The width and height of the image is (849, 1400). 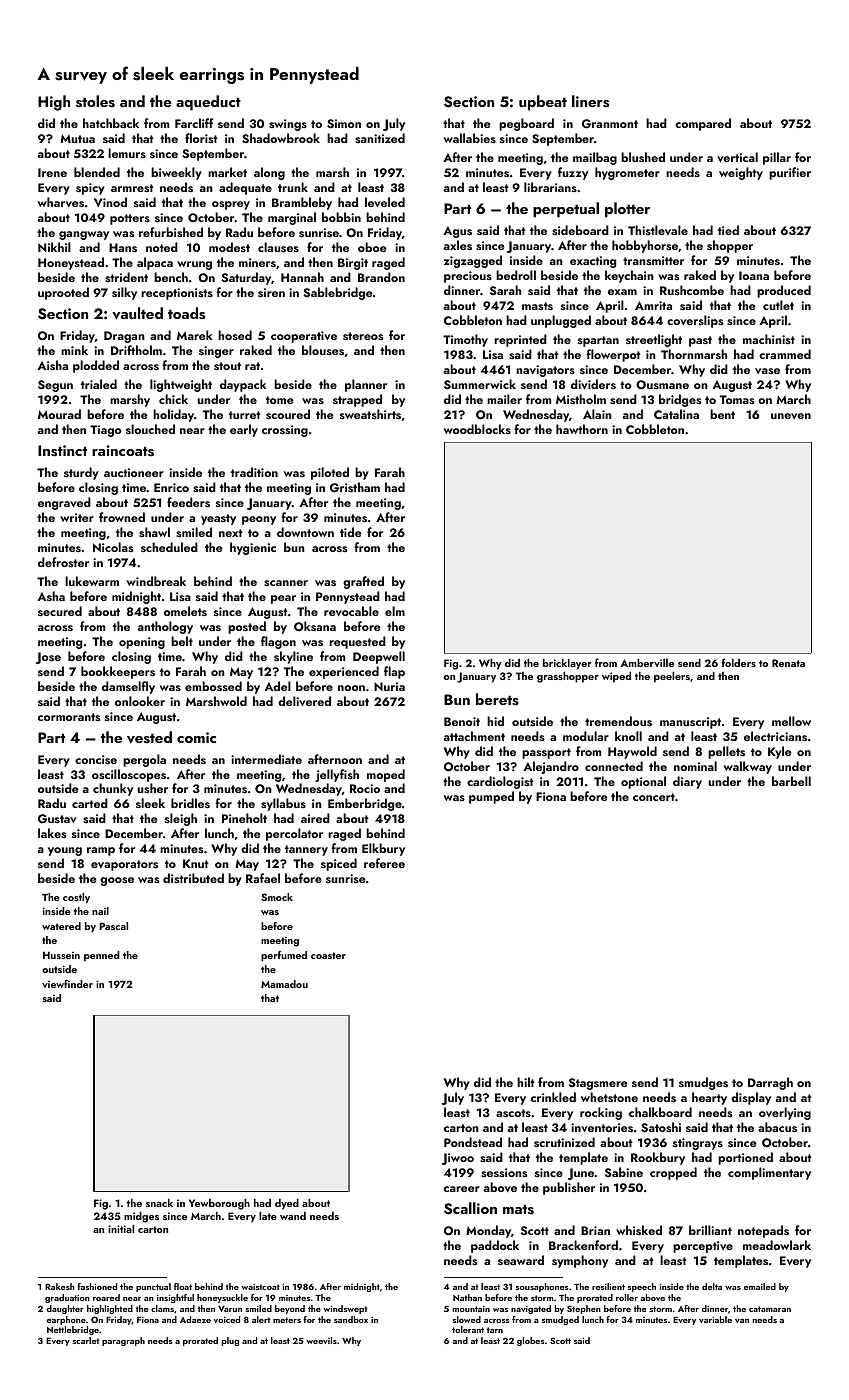 I want to click on scanner, so click(x=286, y=583).
